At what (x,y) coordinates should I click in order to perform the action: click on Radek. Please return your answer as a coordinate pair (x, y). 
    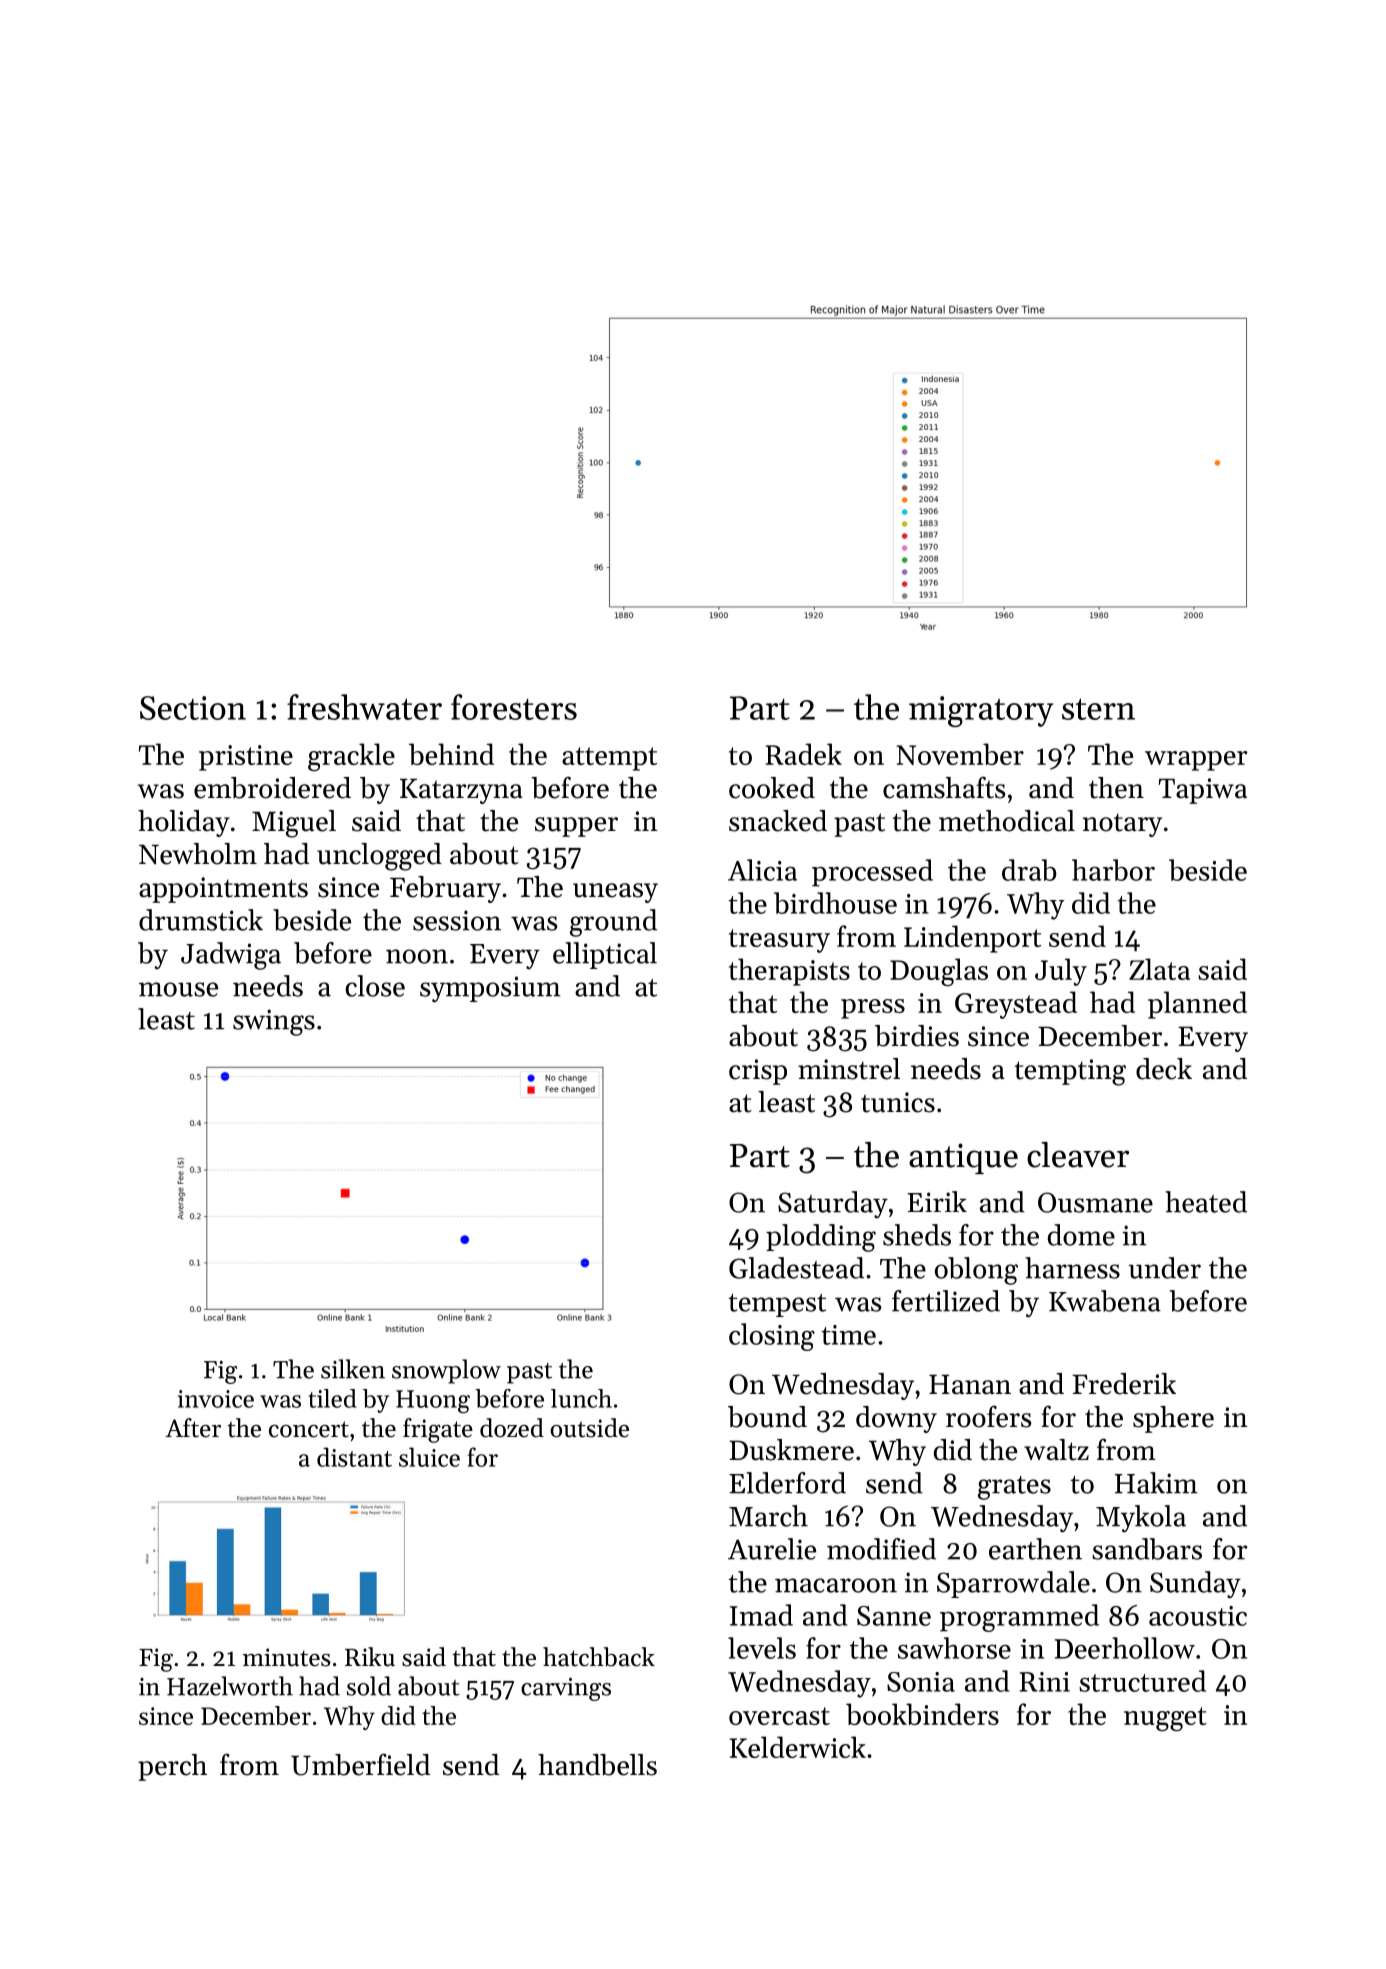
    Looking at the image, I should click on (804, 754).
